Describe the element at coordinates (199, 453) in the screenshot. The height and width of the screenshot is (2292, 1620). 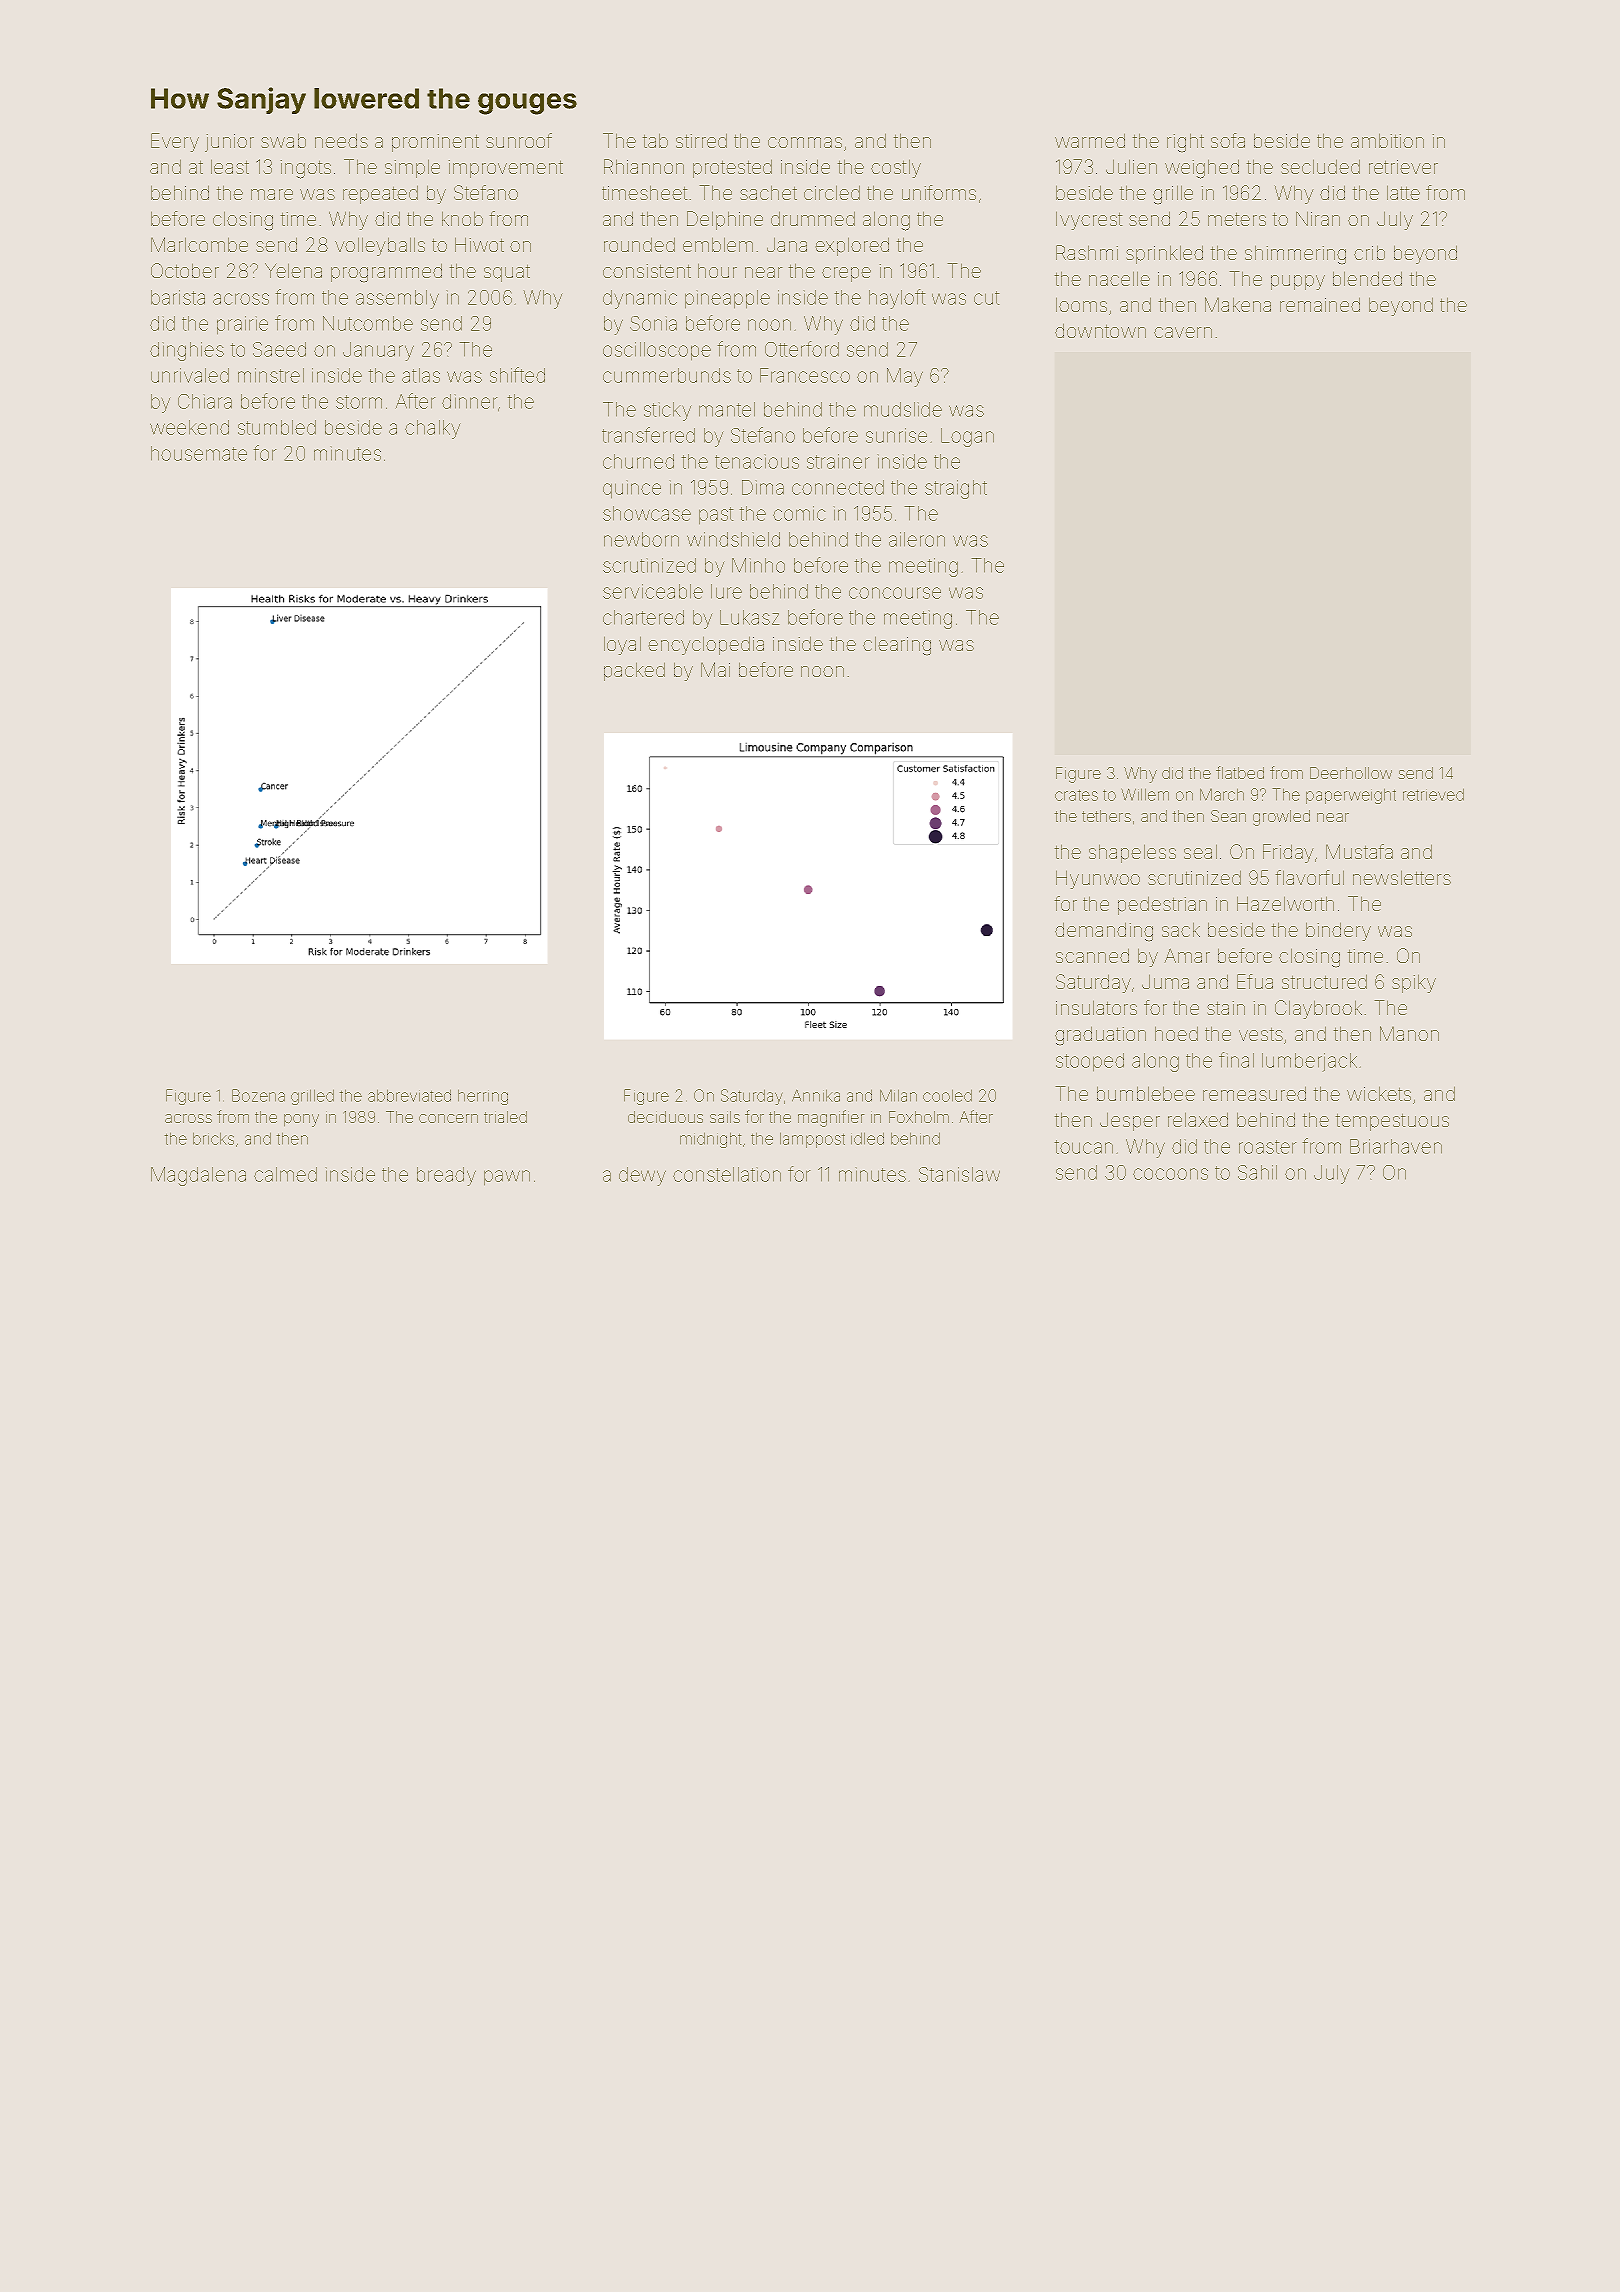
I see `housemate` at that location.
